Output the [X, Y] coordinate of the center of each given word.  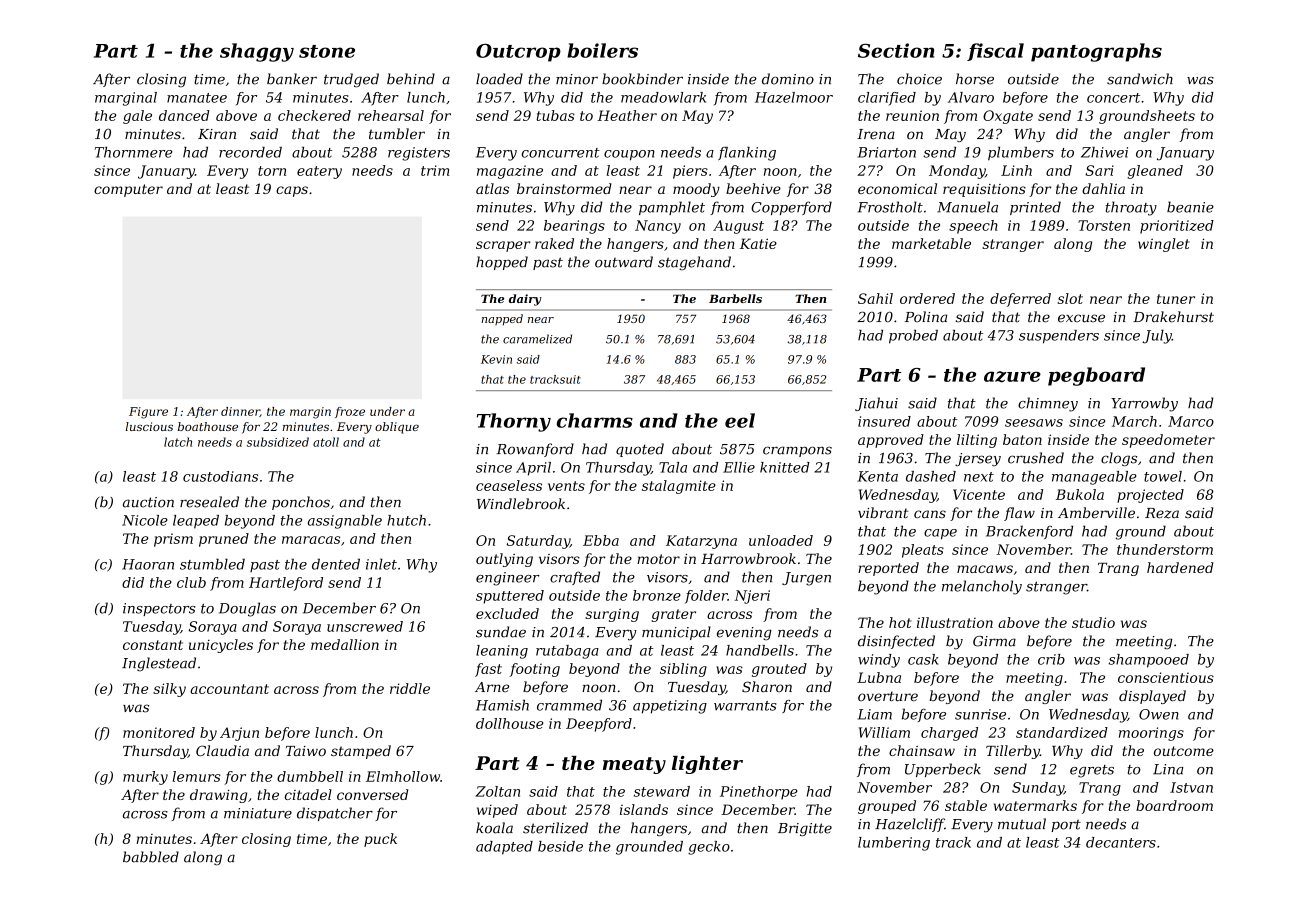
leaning [502, 652]
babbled [151, 857]
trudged [351, 80]
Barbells [735, 298]
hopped [502, 263]
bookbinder [642, 79]
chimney [1048, 404]
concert [1113, 98]
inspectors [159, 609]
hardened [1180, 567]
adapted [504, 848]
